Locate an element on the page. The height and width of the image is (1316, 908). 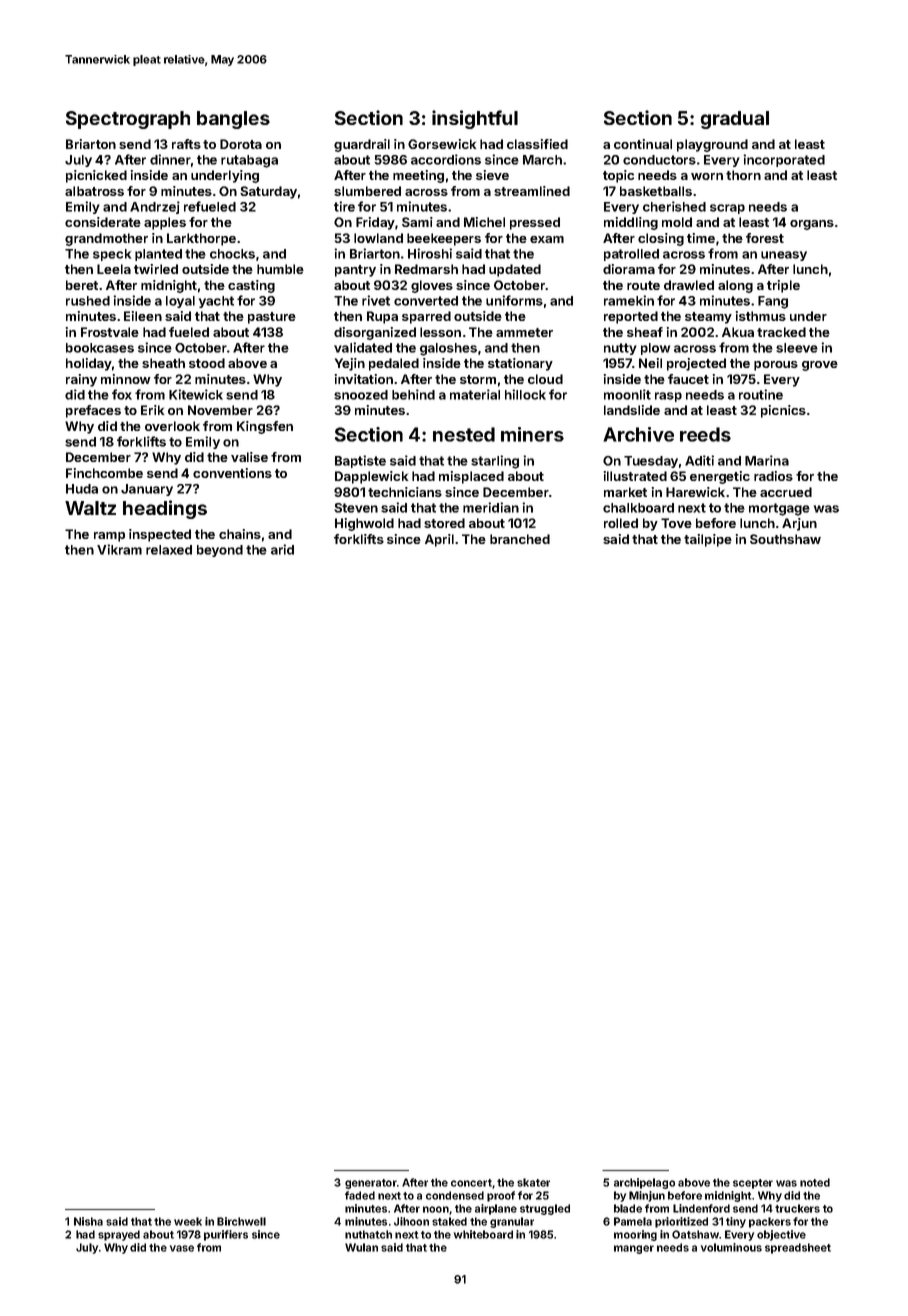
beyond is located at coordinates (220, 551).
